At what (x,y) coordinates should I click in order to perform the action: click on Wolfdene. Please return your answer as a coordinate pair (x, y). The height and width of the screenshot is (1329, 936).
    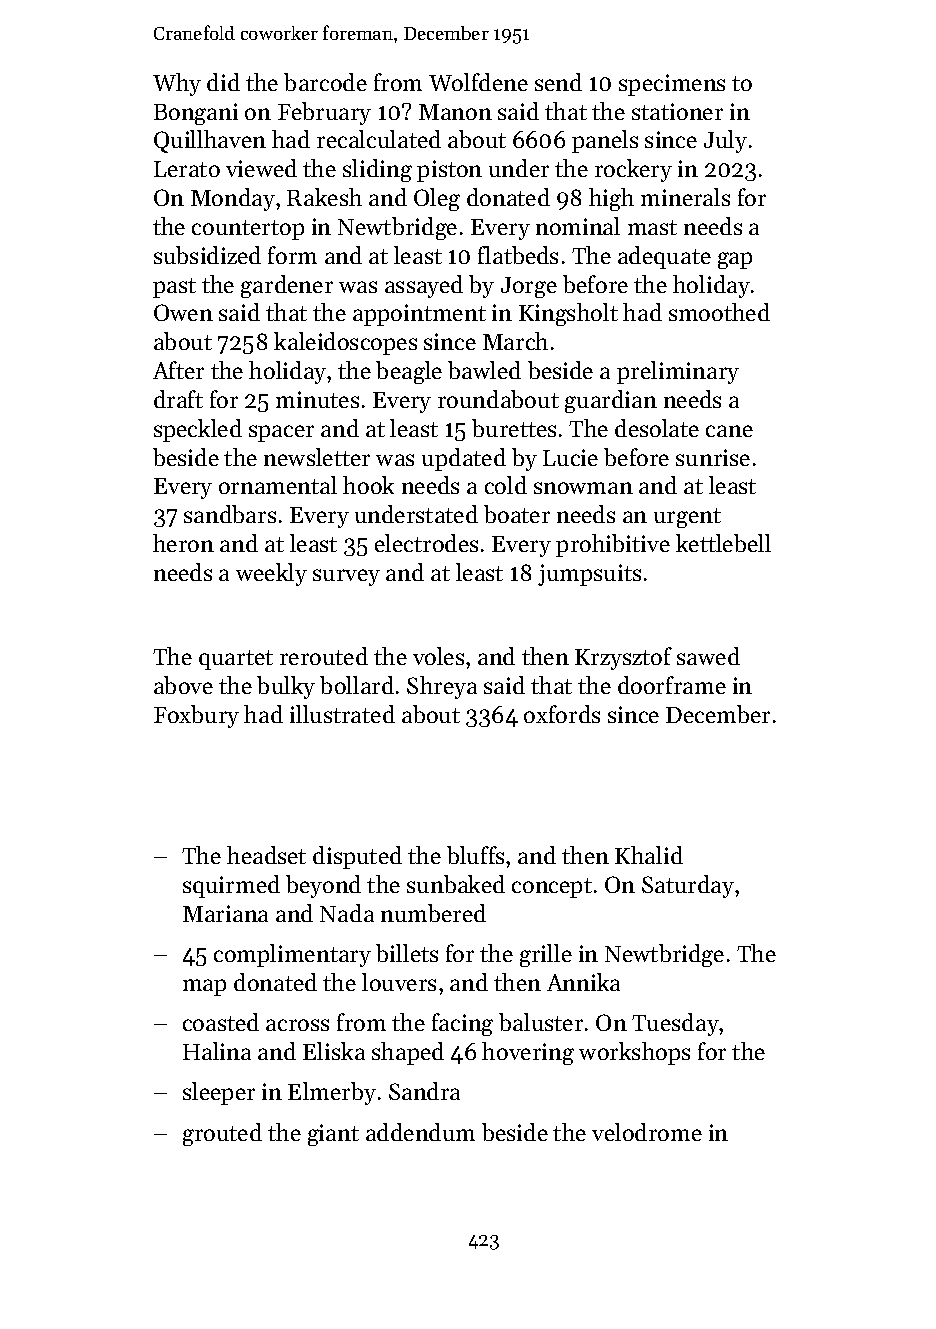
    Looking at the image, I should click on (478, 82).
